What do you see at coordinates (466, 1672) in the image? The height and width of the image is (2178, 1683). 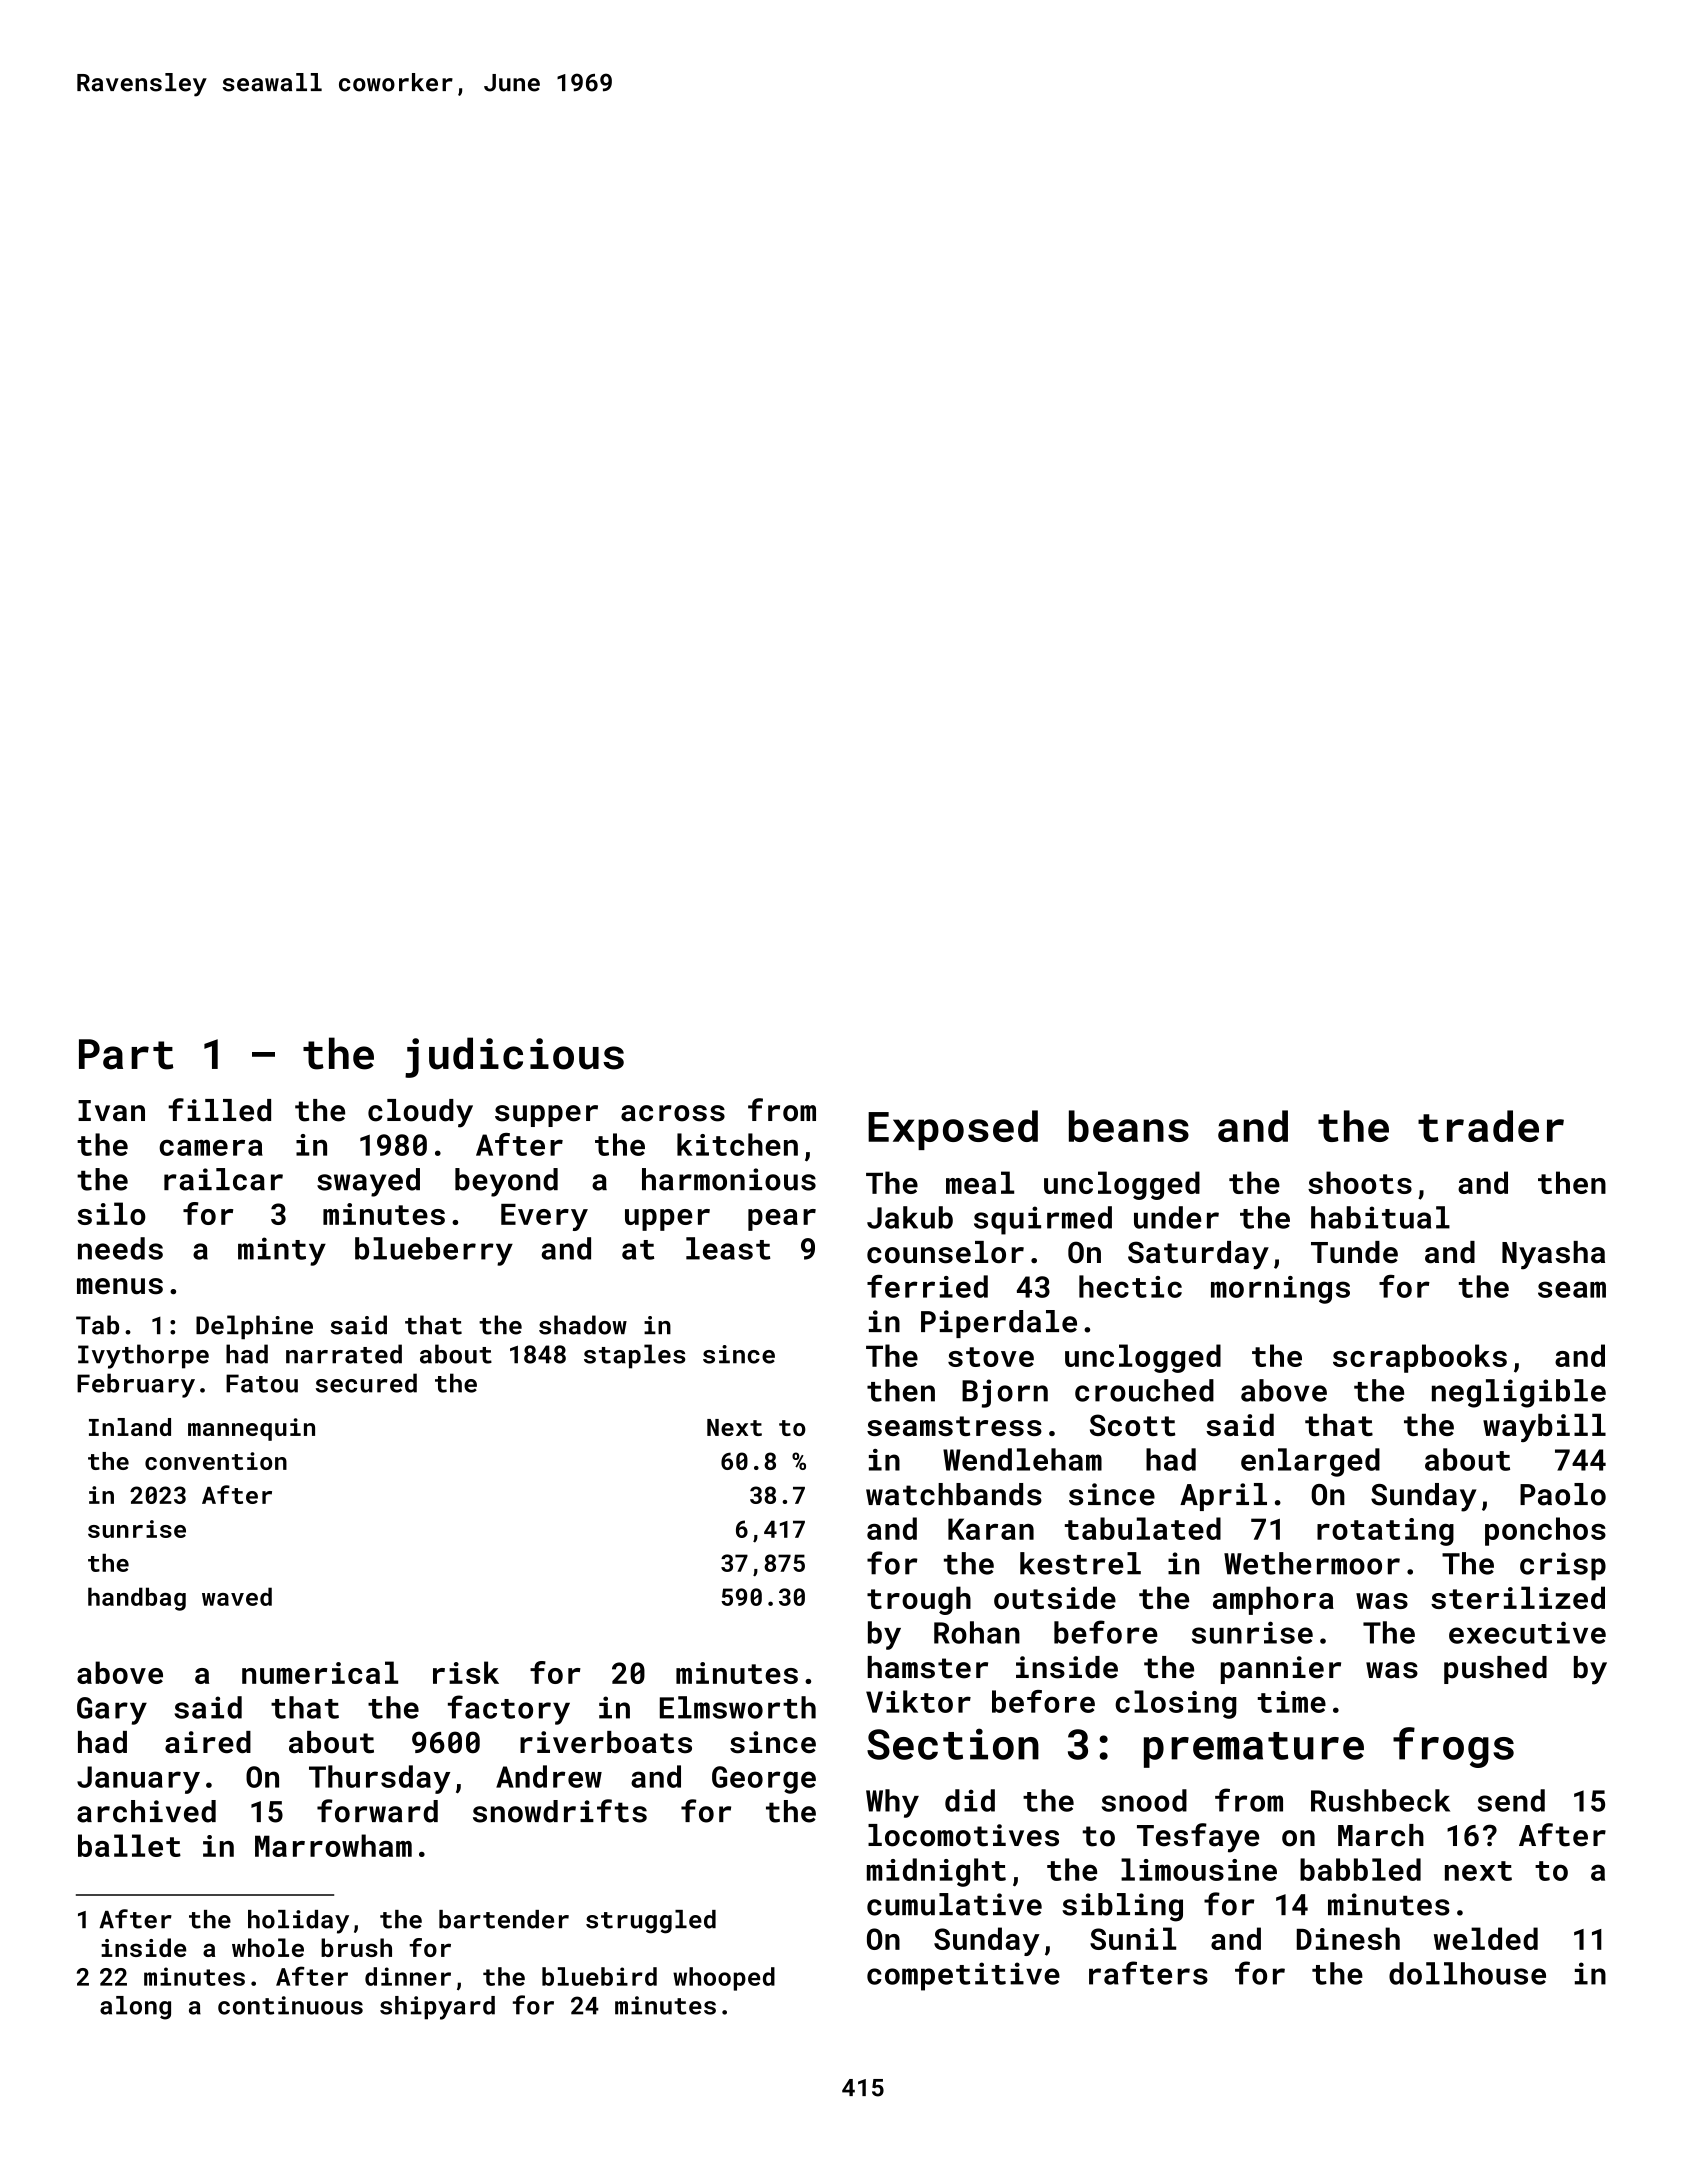 I see `risk` at bounding box center [466, 1672].
